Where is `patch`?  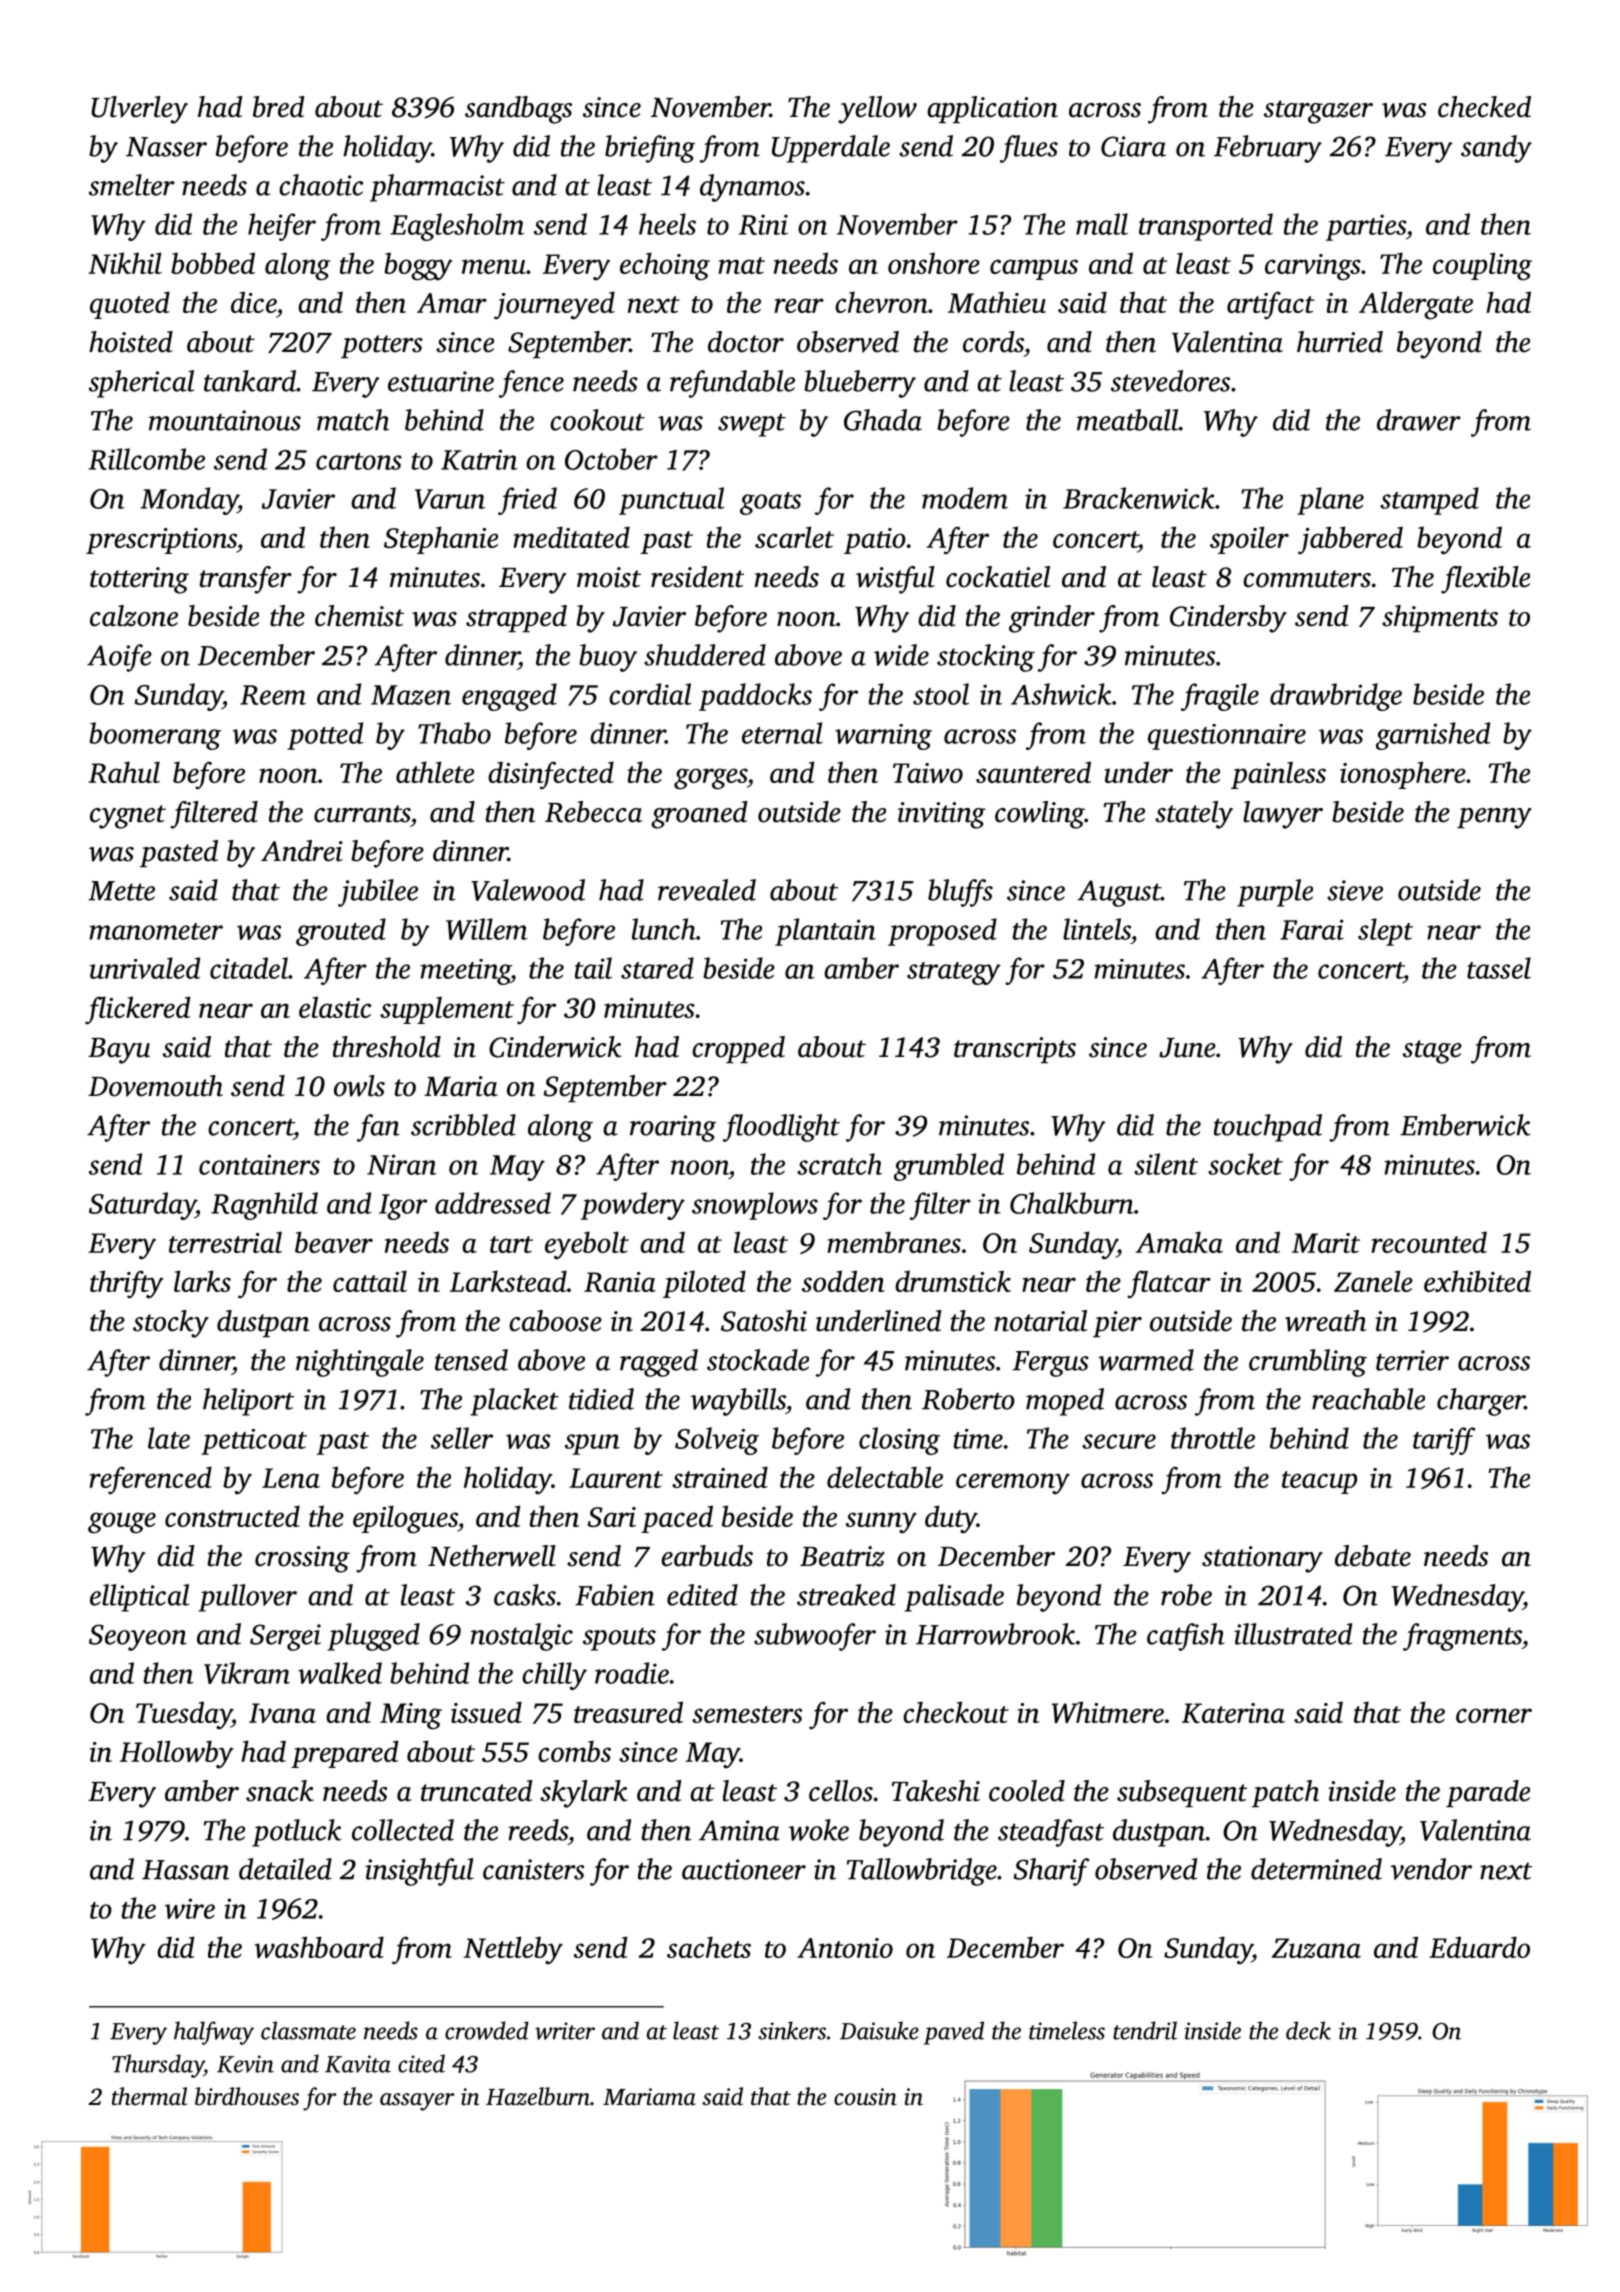 patch is located at coordinates (1285, 1793).
